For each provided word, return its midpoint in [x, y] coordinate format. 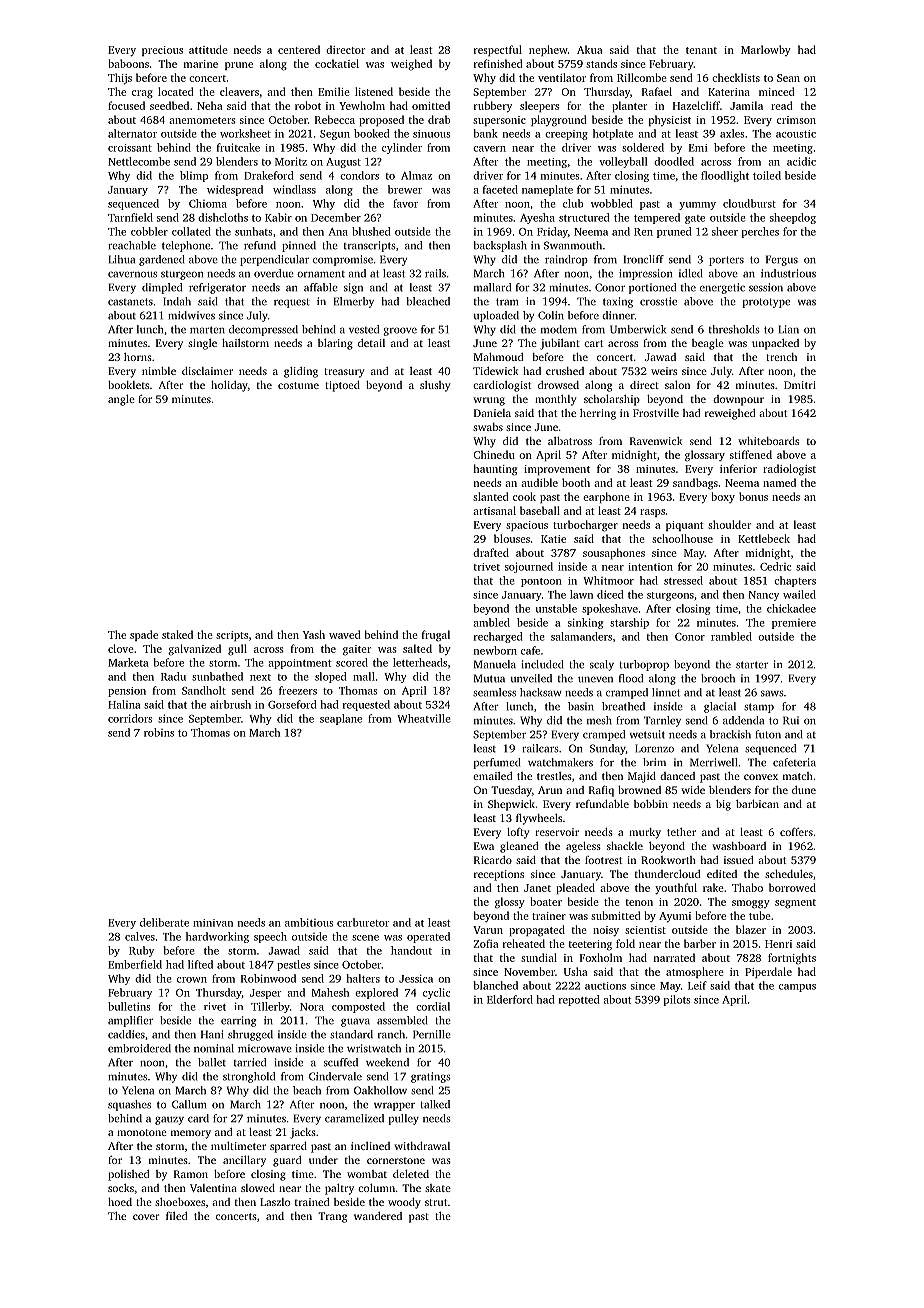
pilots [677, 1000]
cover [146, 1217]
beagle [708, 344]
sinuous [431, 134]
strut [436, 1202]
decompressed [263, 330]
